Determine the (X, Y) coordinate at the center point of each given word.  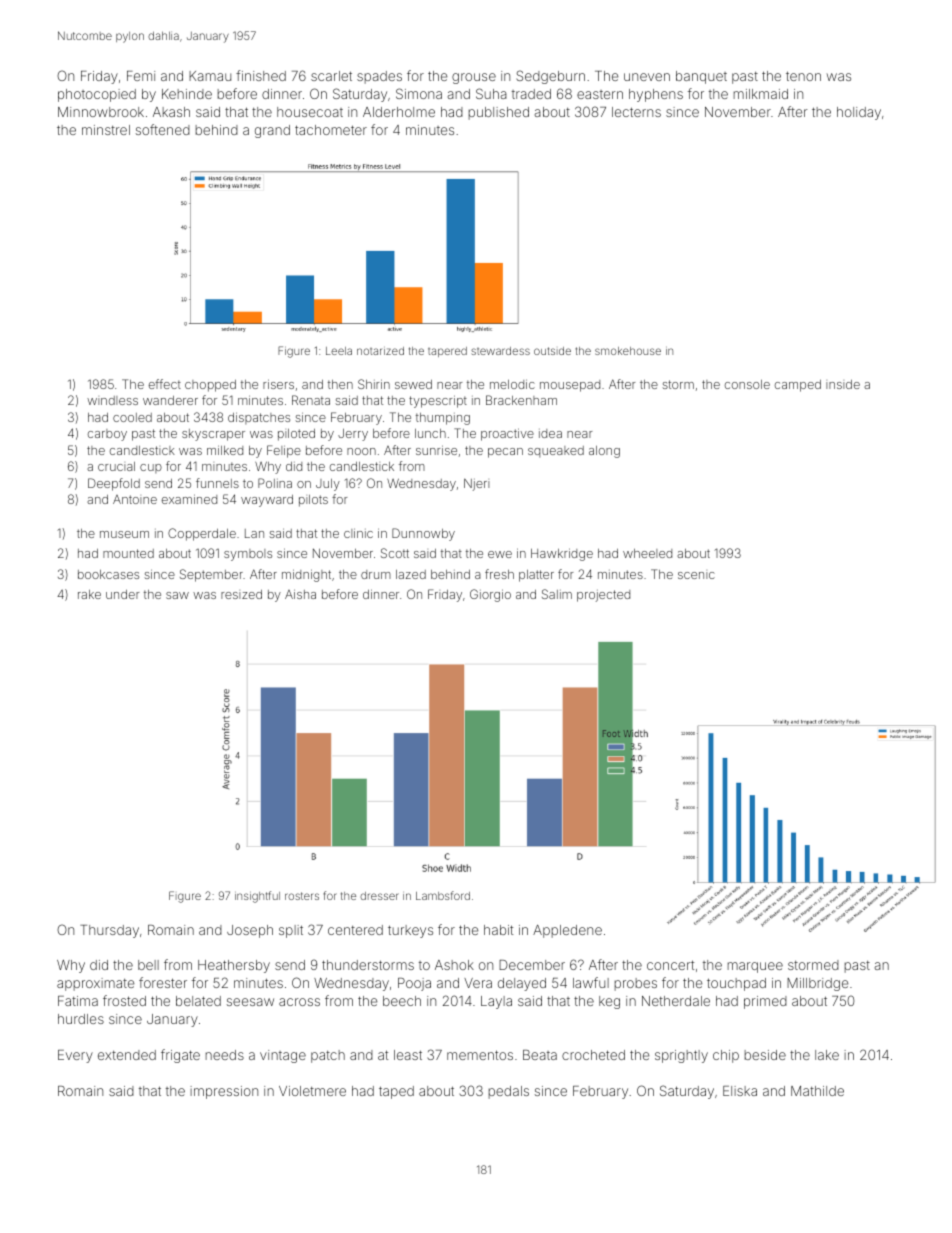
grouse (474, 78)
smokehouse (628, 351)
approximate (95, 984)
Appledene (567, 931)
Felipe (284, 451)
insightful (257, 897)
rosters (302, 896)
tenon (803, 76)
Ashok (454, 965)
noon (361, 451)
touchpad (736, 984)
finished (261, 75)
